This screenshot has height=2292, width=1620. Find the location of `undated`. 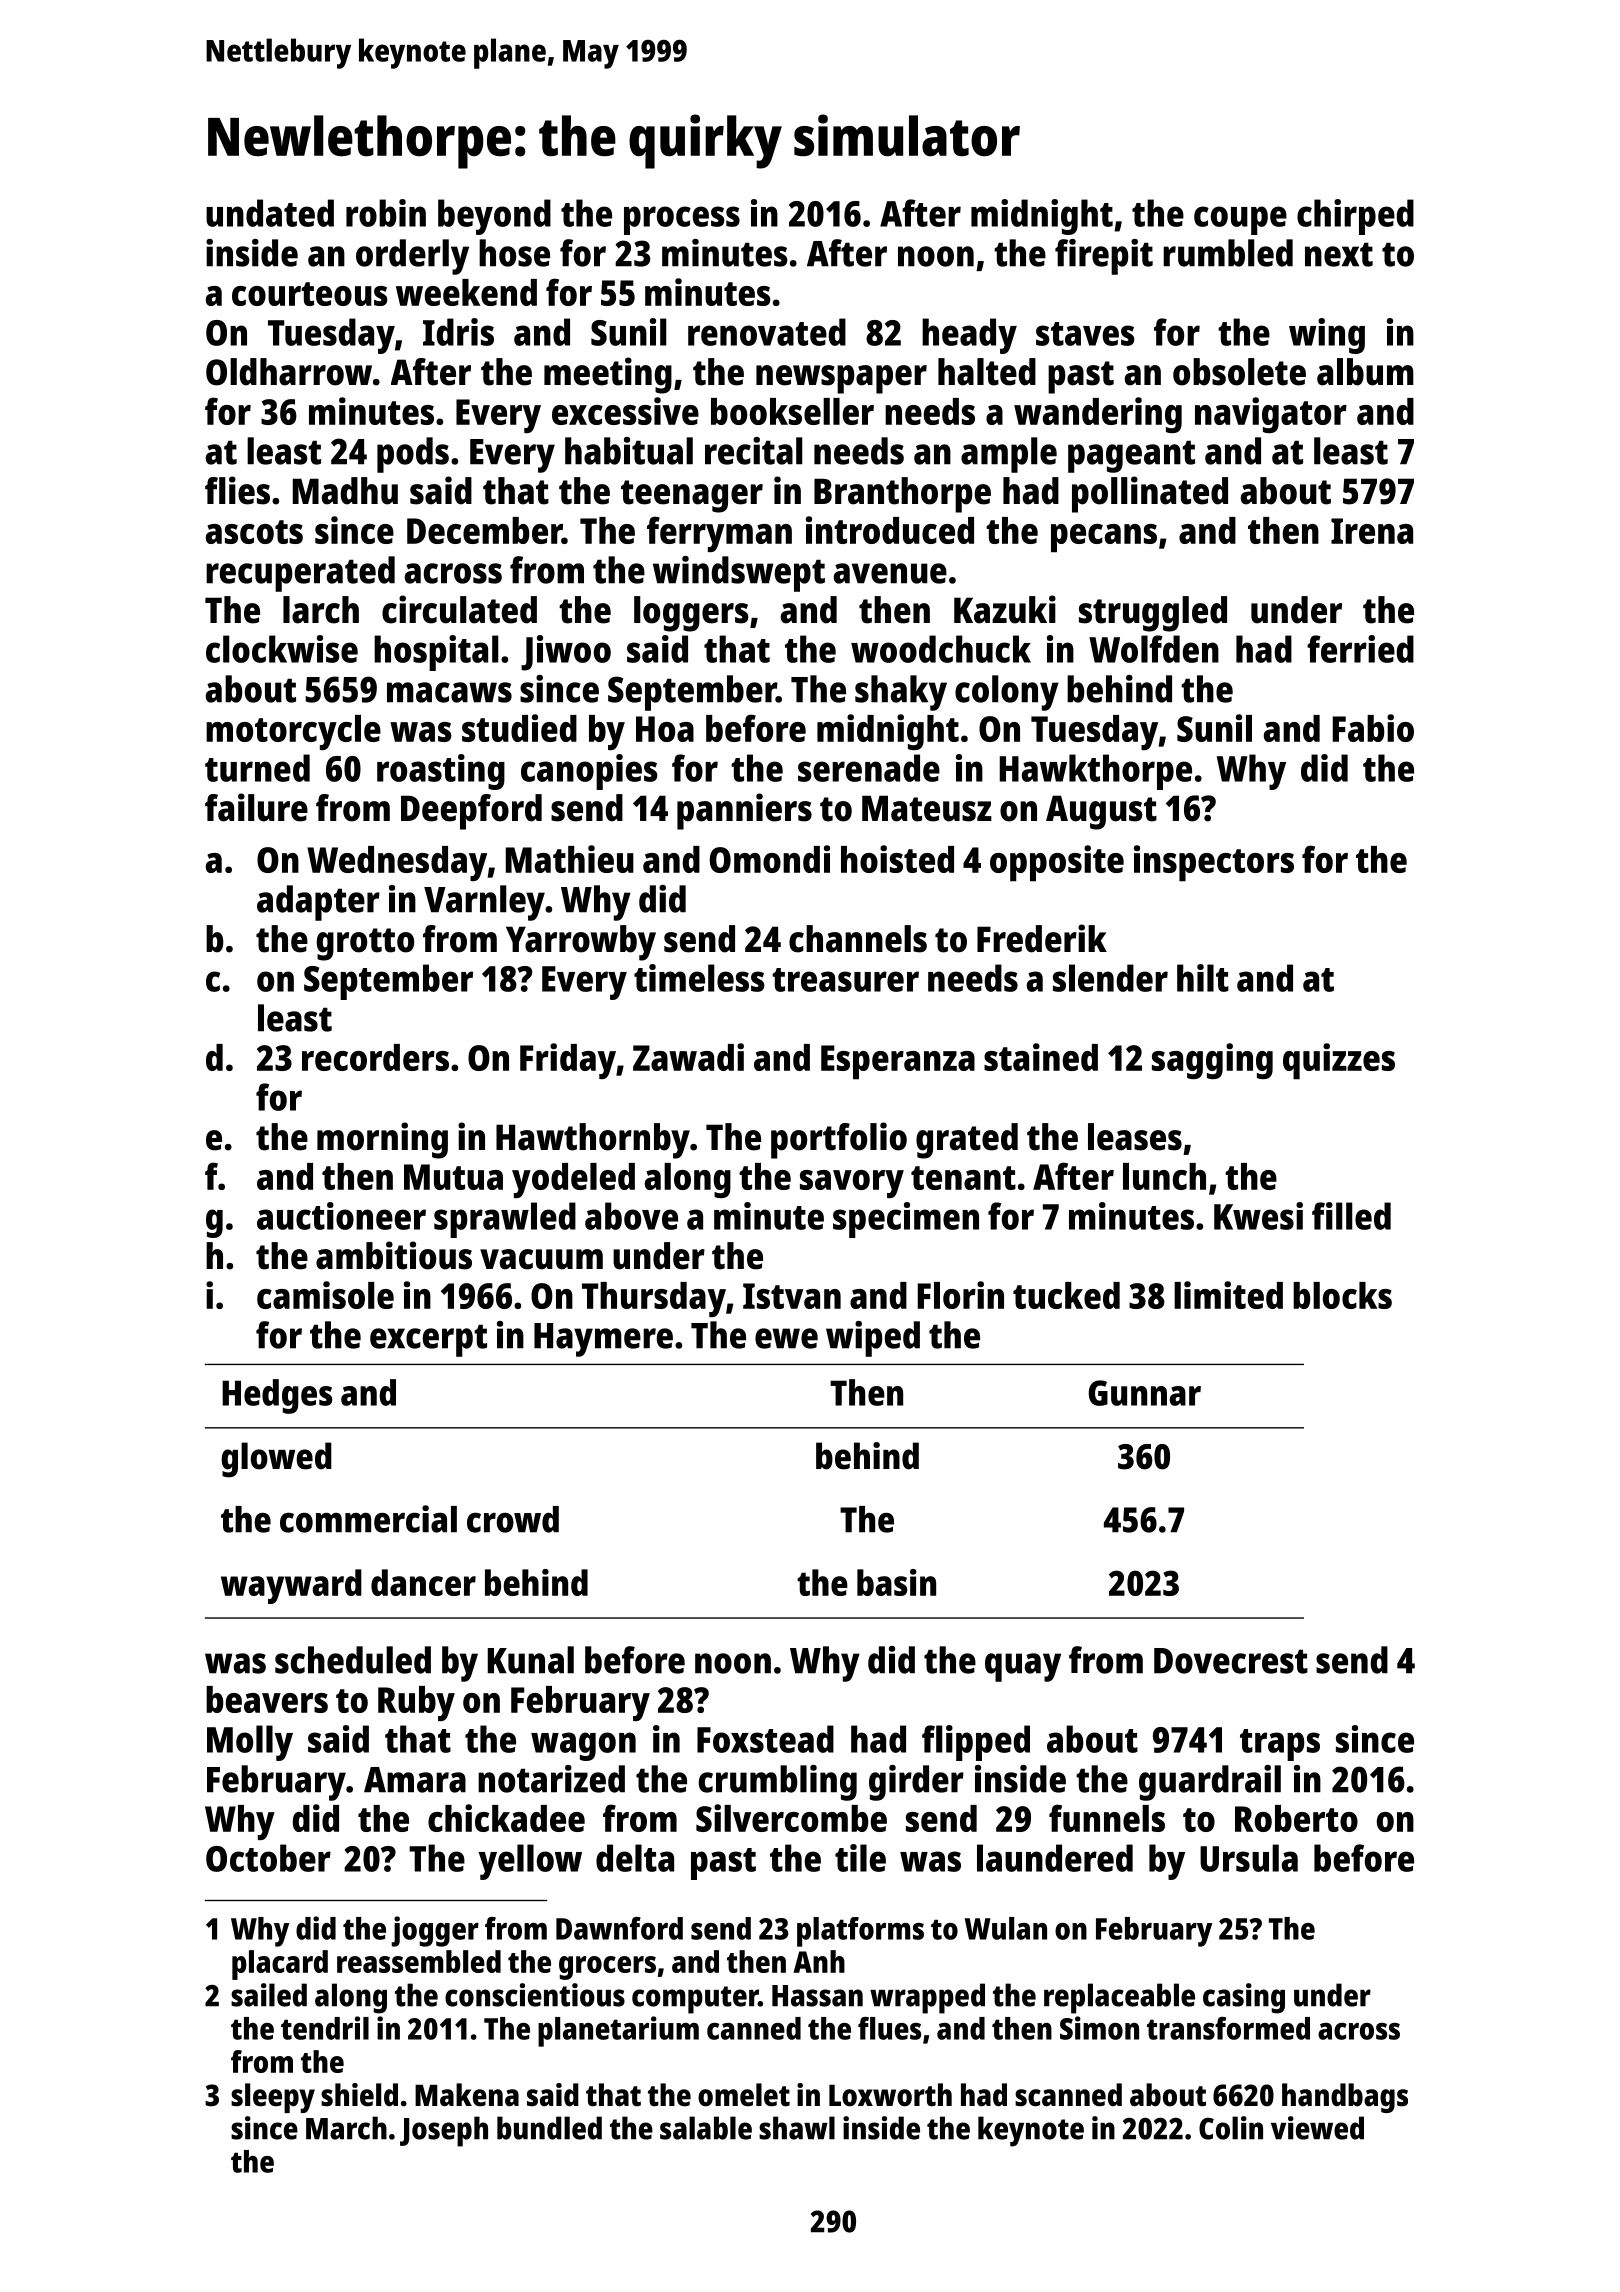

undated is located at coordinates (270, 213).
